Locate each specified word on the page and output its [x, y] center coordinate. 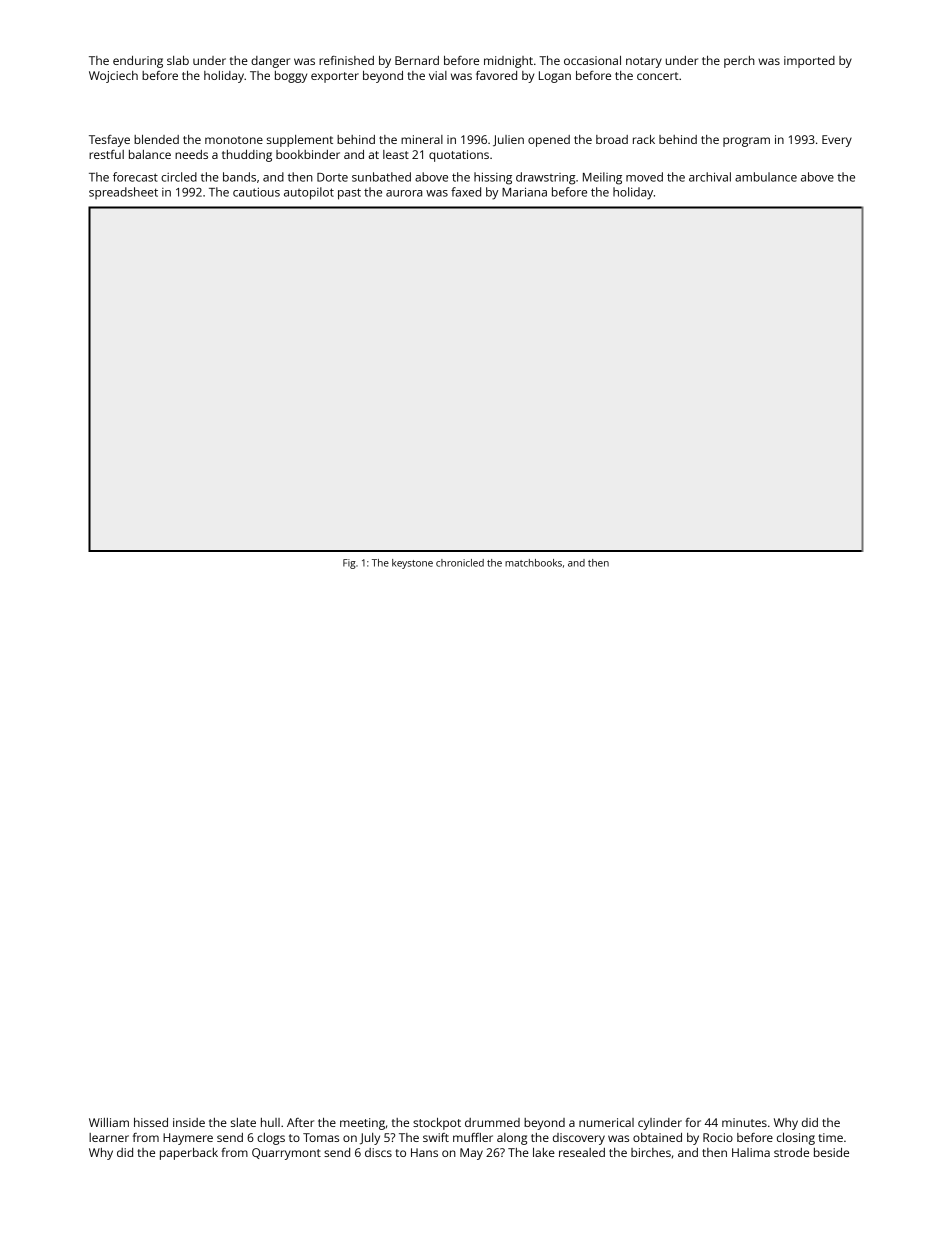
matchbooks [533, 563]
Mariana [524, 192]
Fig [349, 564]
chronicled [460, 563]
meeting [362, 1124]
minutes [744, 1122]
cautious [256, 192]
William [109, 1122]
